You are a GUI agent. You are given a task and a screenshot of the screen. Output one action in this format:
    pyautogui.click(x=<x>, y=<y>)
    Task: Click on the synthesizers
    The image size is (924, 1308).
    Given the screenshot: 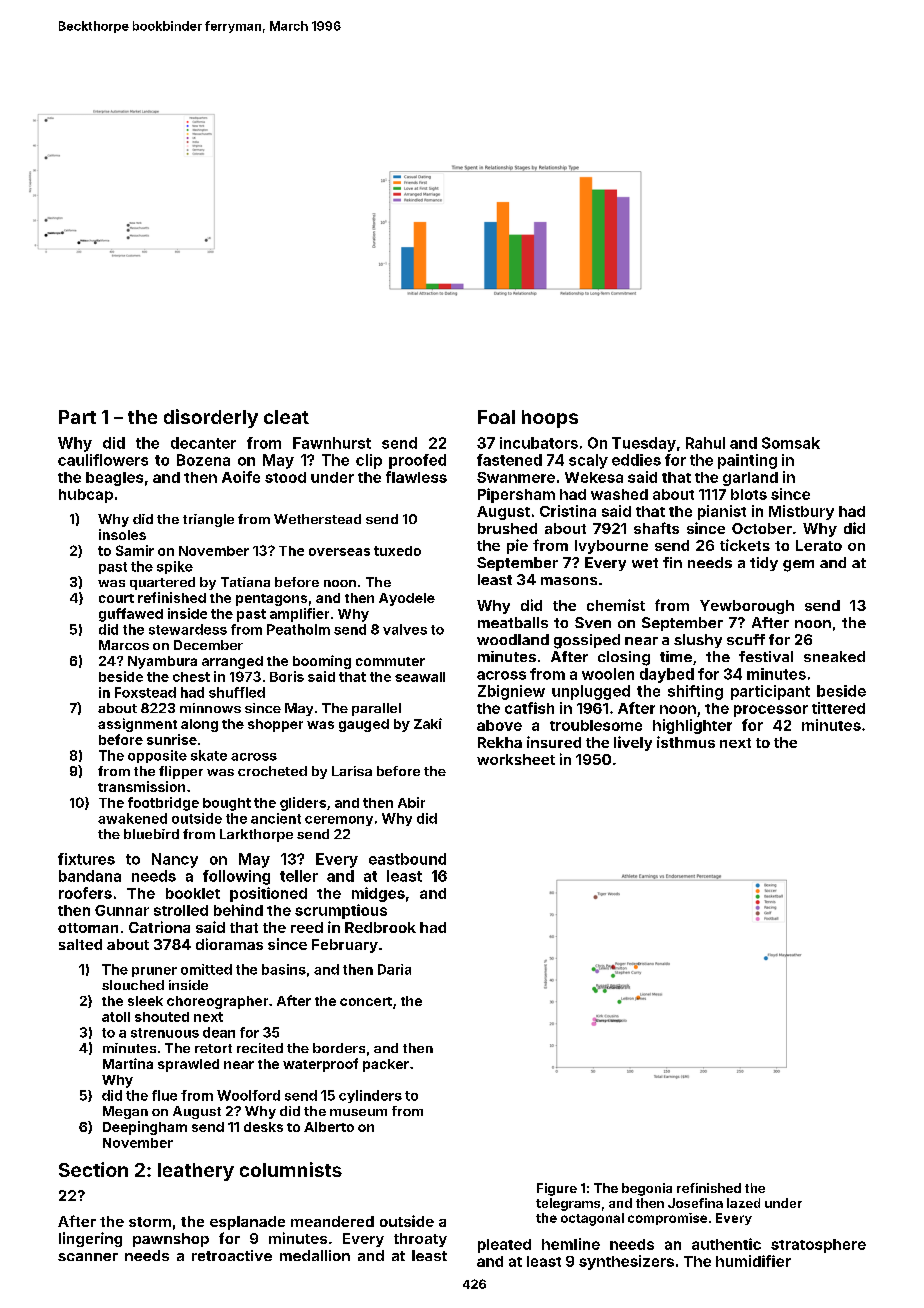 What is the action you would take?
    pyautogui.click(x=626, y=1262)
